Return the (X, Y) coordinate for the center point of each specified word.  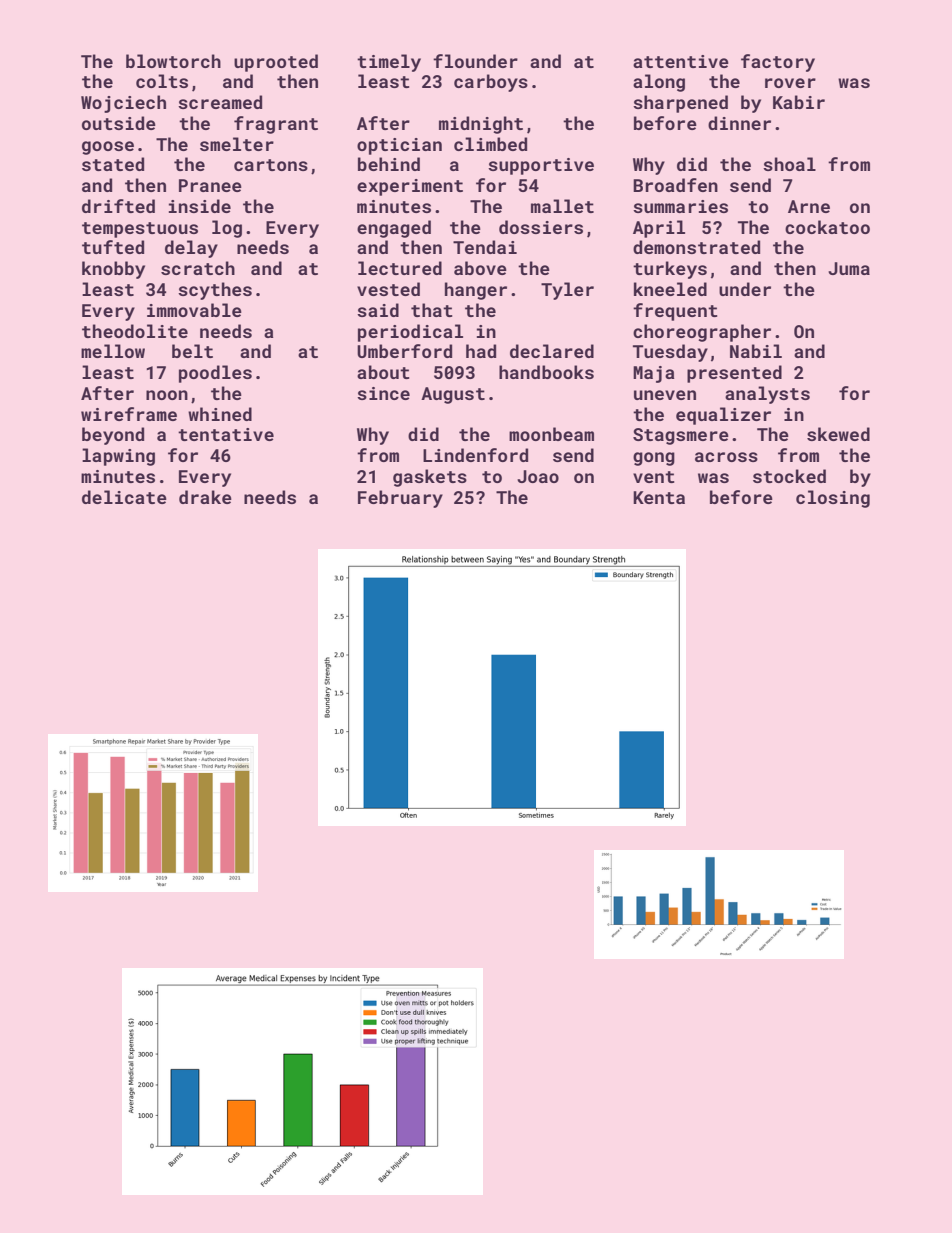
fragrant (276, 125)
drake (205, 497)
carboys (491, 83)
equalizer (723, 416)
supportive (541, 166)
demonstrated (696, 247)
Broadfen (675, 185)
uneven (665, 395)
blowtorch (173, 61)
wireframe (129, 414)
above (480, 268)
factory (778, 63)
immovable (194, 310)
